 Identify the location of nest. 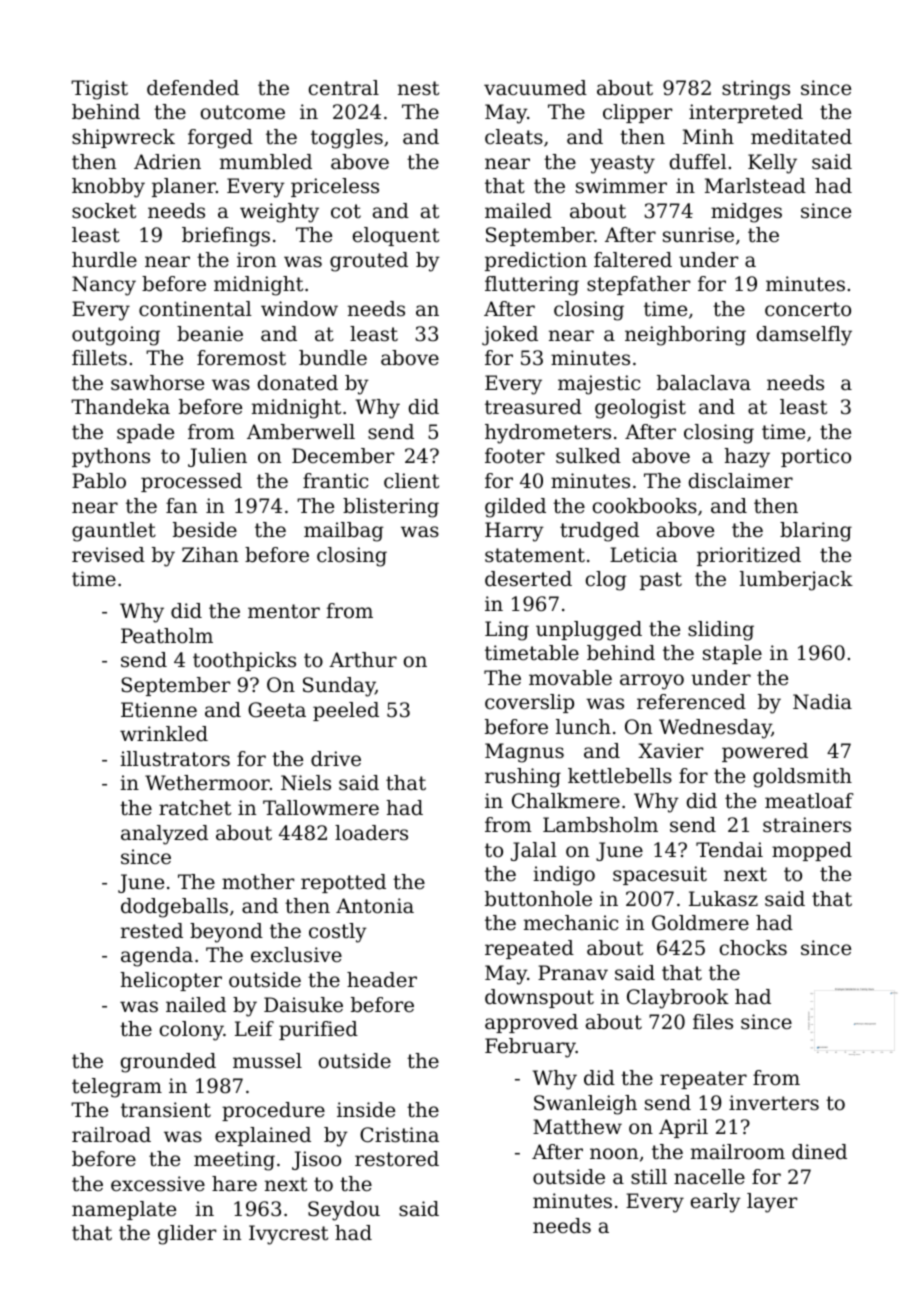
(418, 88).
